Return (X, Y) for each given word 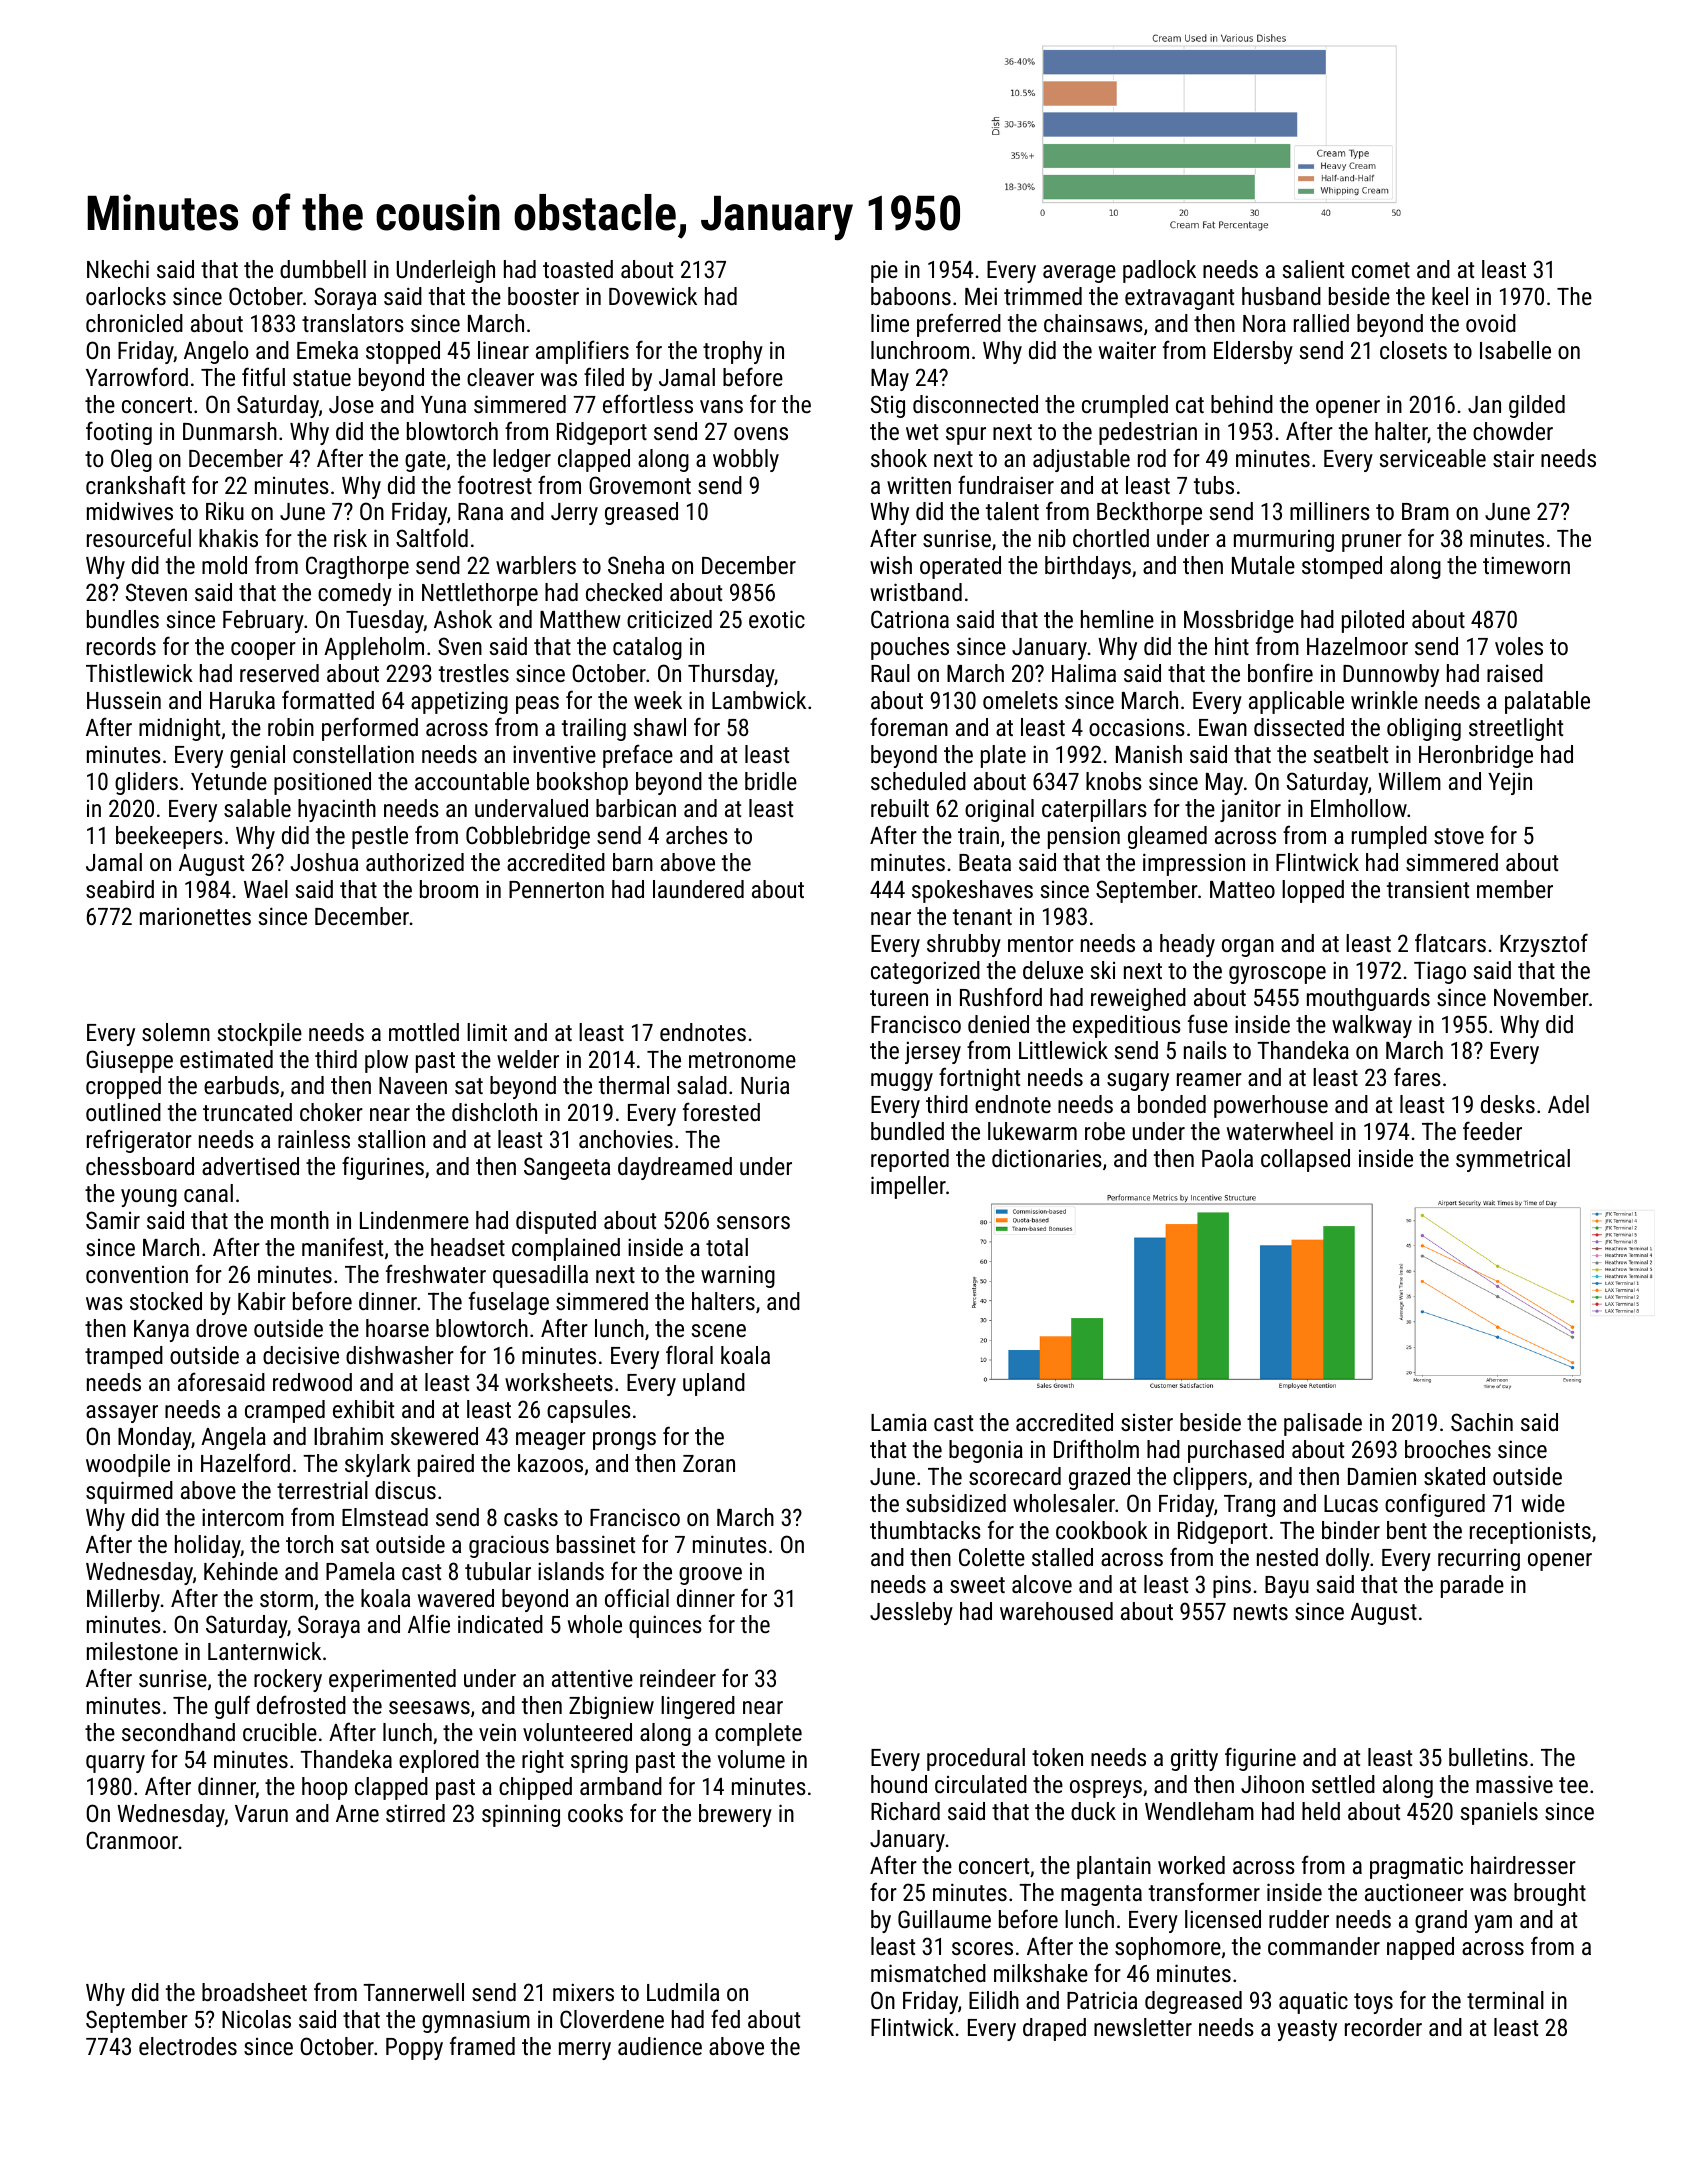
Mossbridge (1239, 621)
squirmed (129, 1492)
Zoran (709, 1463)
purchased (1236, 1451)
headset (468, 1247)
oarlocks (126, 296)
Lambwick (759, 700)
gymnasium (476, 2021)
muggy (902, 1082)
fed (725, 2018)
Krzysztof (1544, 945)
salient (1313, 269)
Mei (981, 296)
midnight (179, 729)
